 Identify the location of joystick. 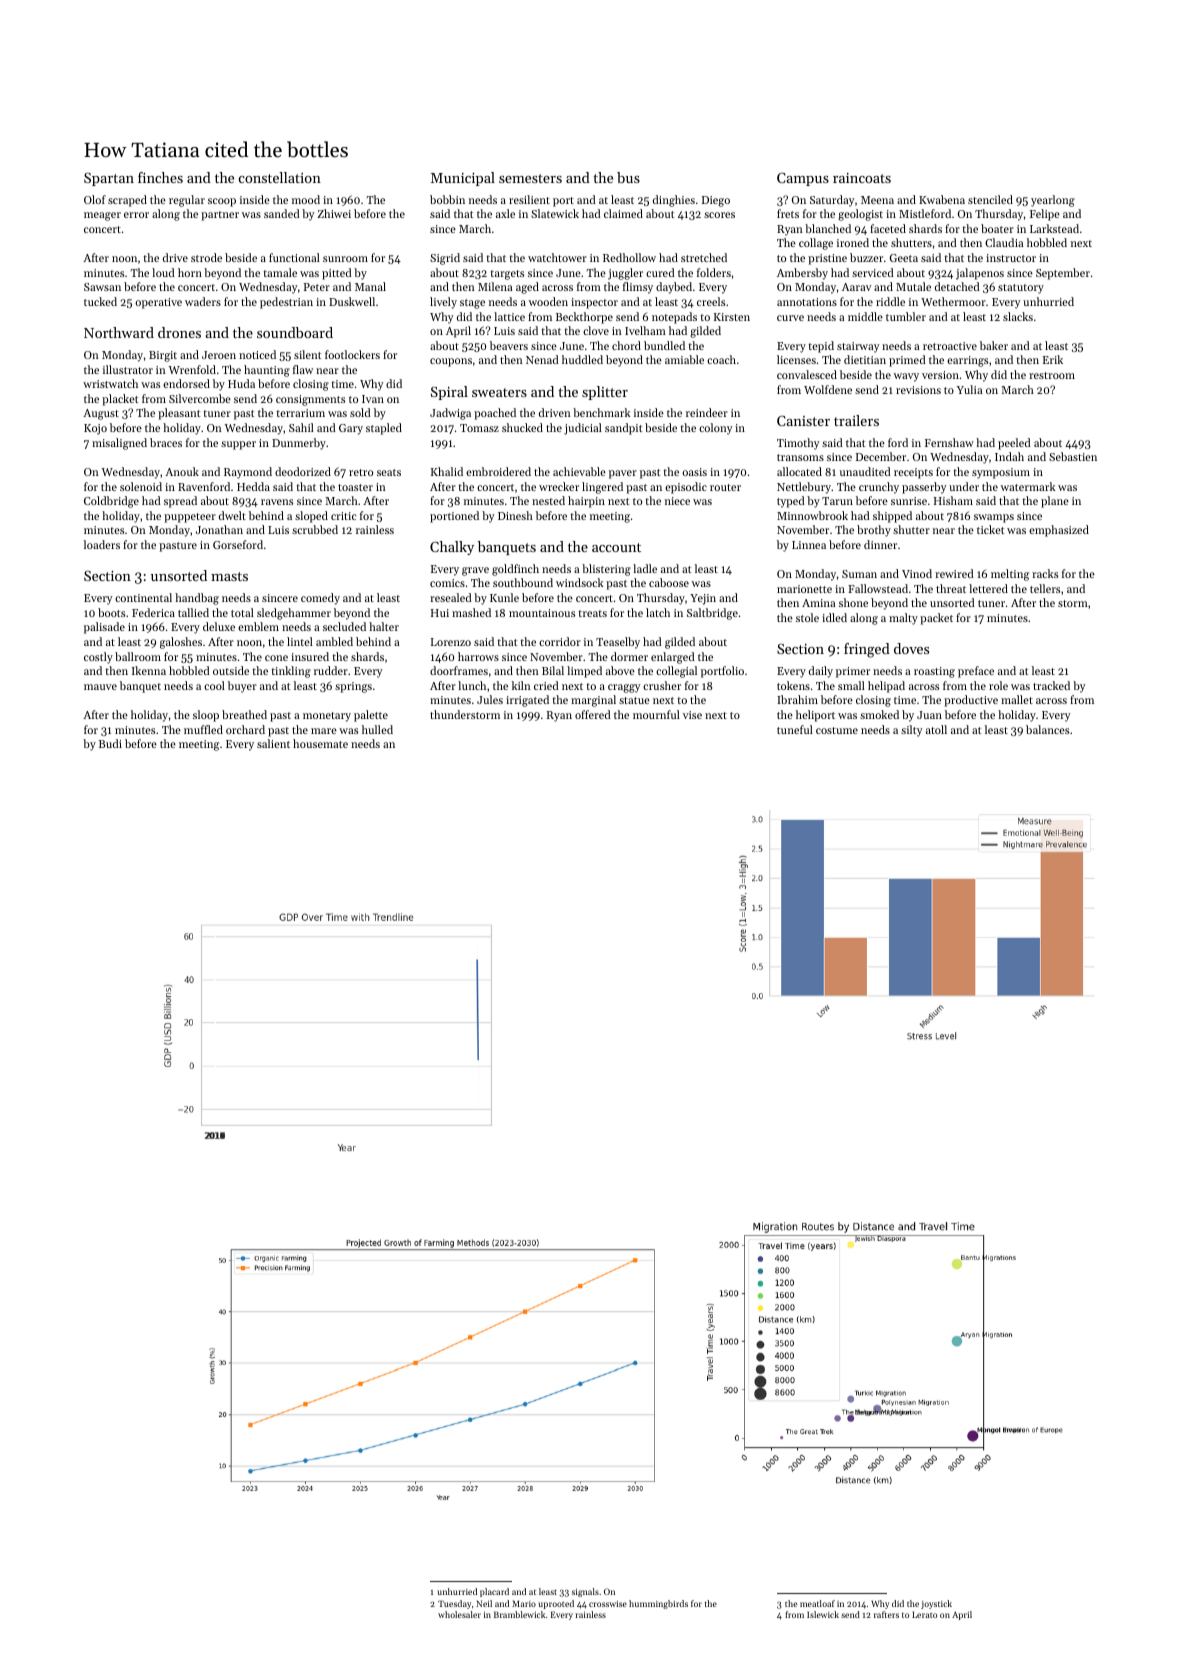
(936, 1604).
